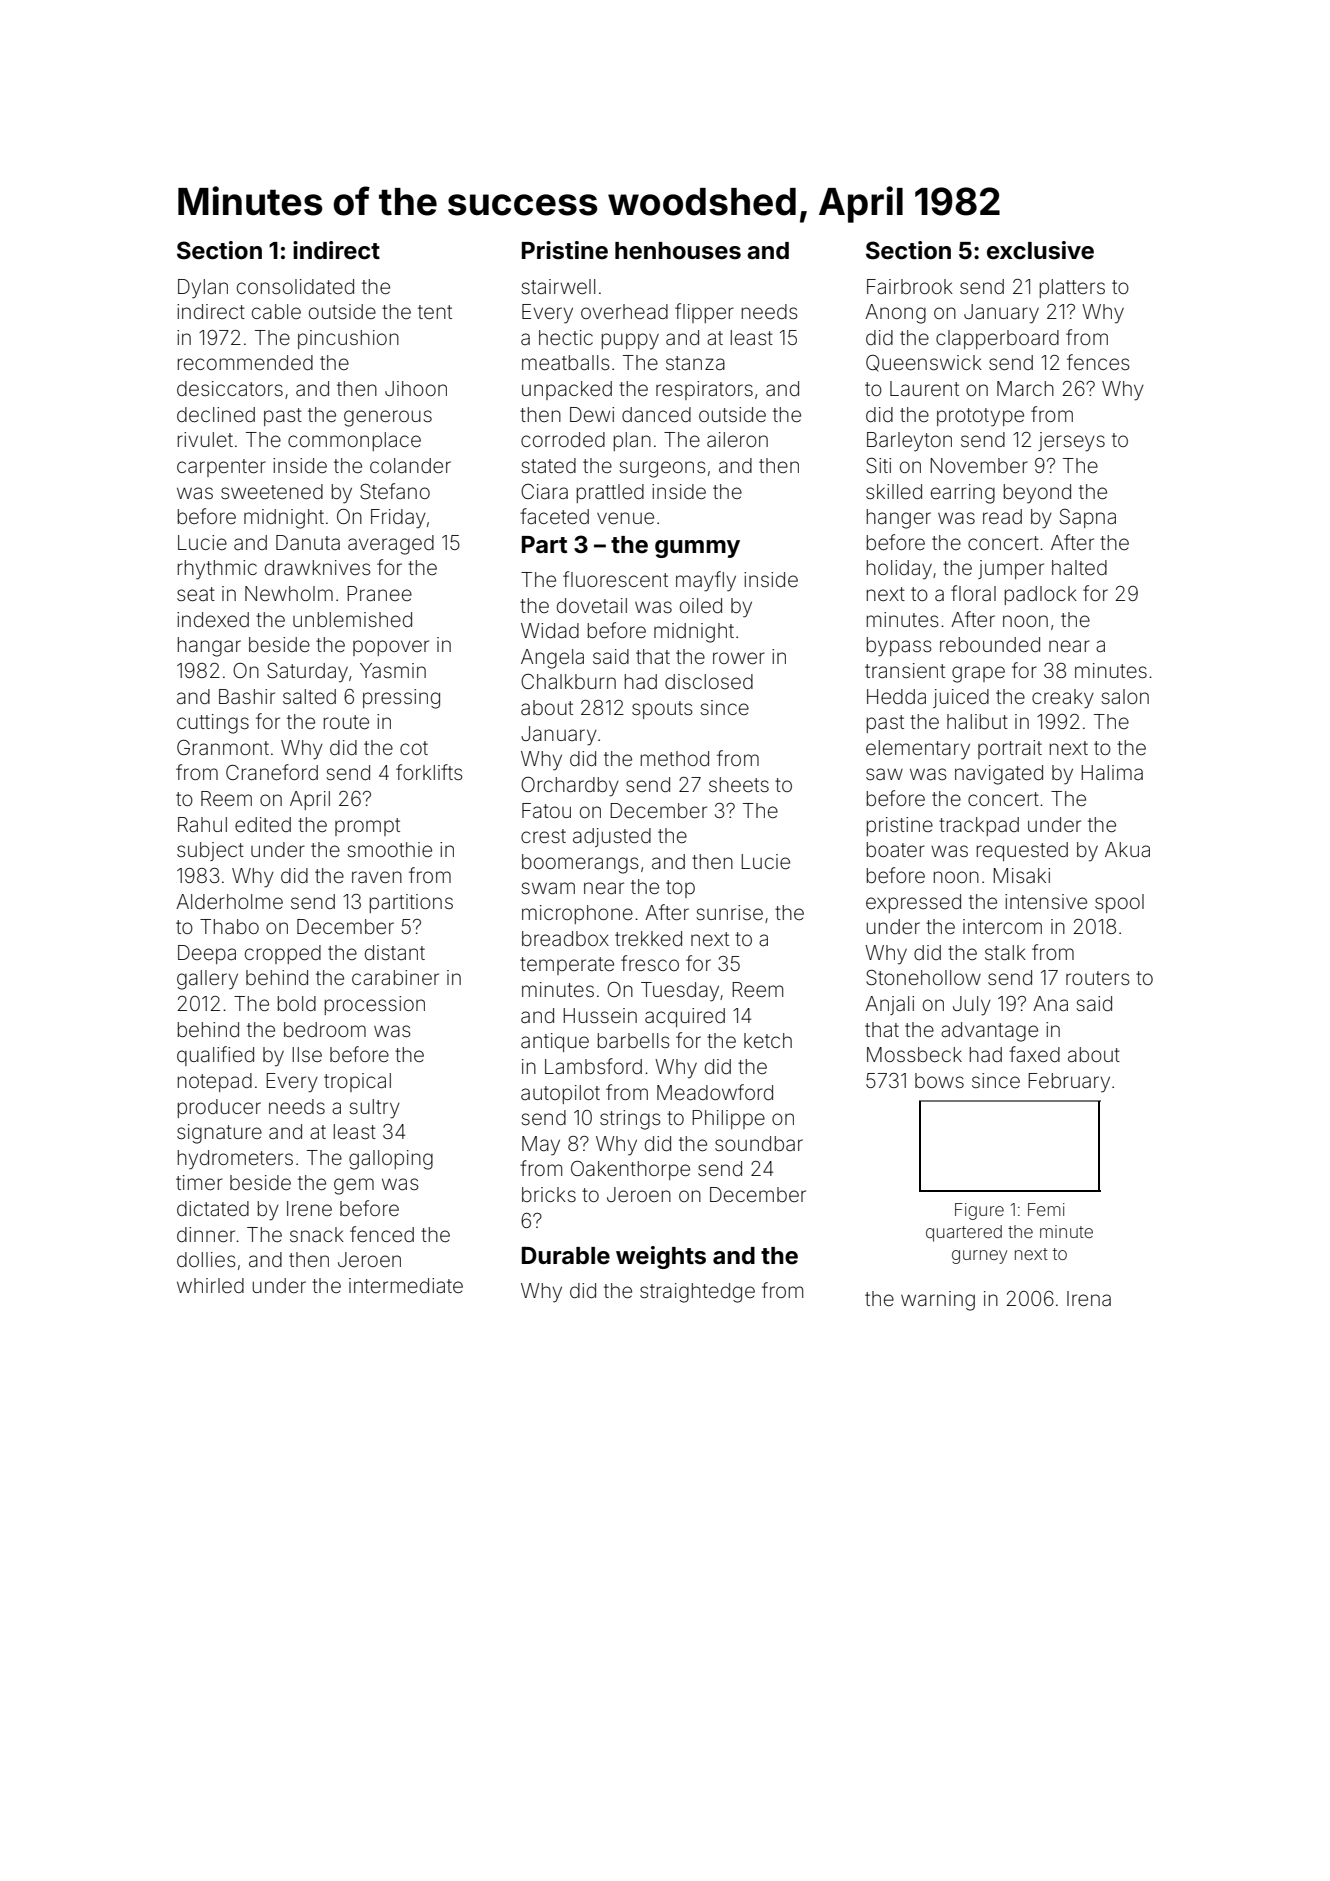 This image has height=1881, width=1330. What do you see at coordinates (899, 647) in the image?
I see `bypass` at bounding box center [899, 647].
